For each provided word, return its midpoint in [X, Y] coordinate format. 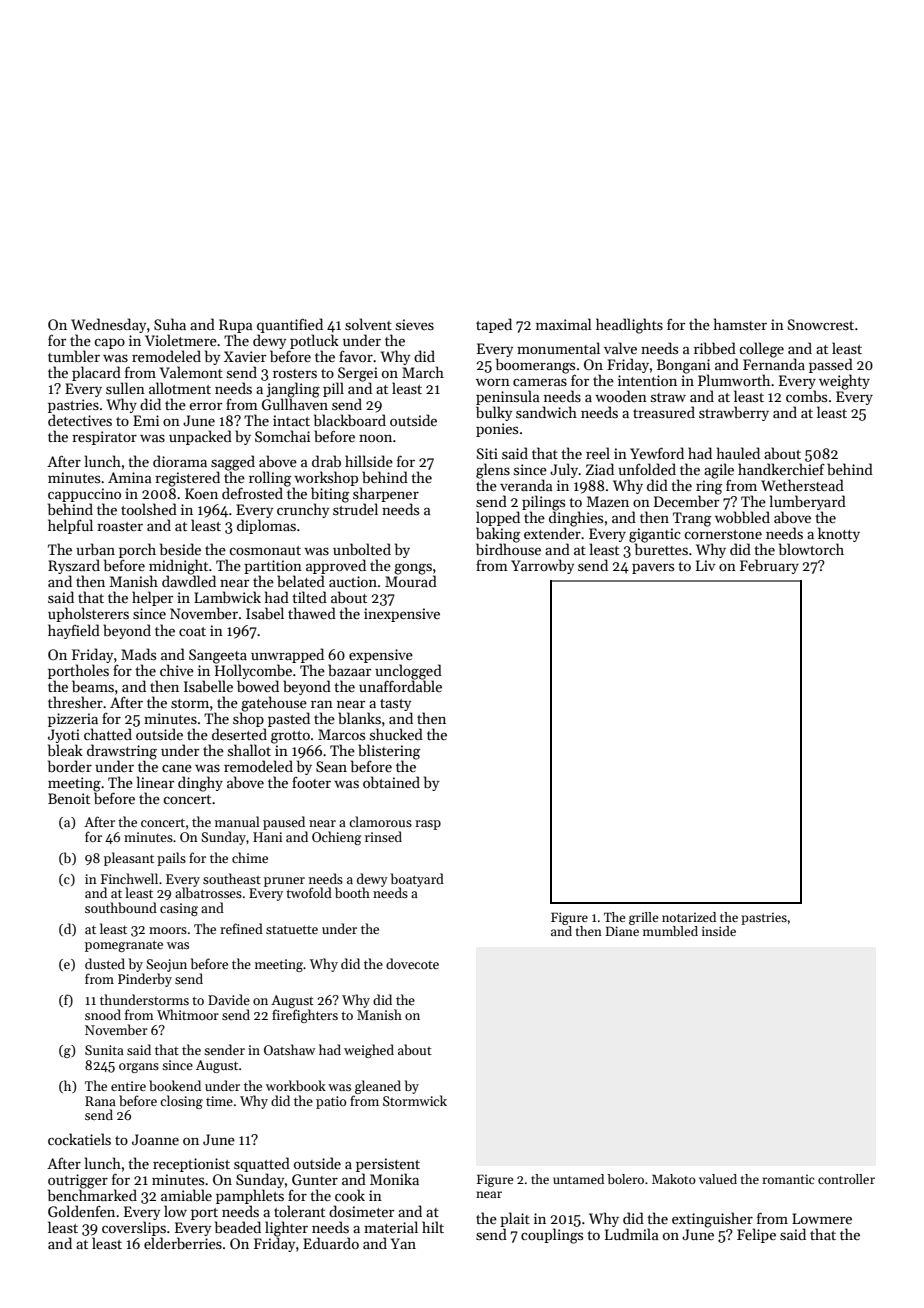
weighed [369, 1051]
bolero [625, 1179]
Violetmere [181, 340]
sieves [415, 324]
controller [846, 1179]
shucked [396, 734]
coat [192, 631]
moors [168, 930]
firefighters [305, 1016]
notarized [689, 917]
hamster [740, 324]
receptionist [191, 1165]
